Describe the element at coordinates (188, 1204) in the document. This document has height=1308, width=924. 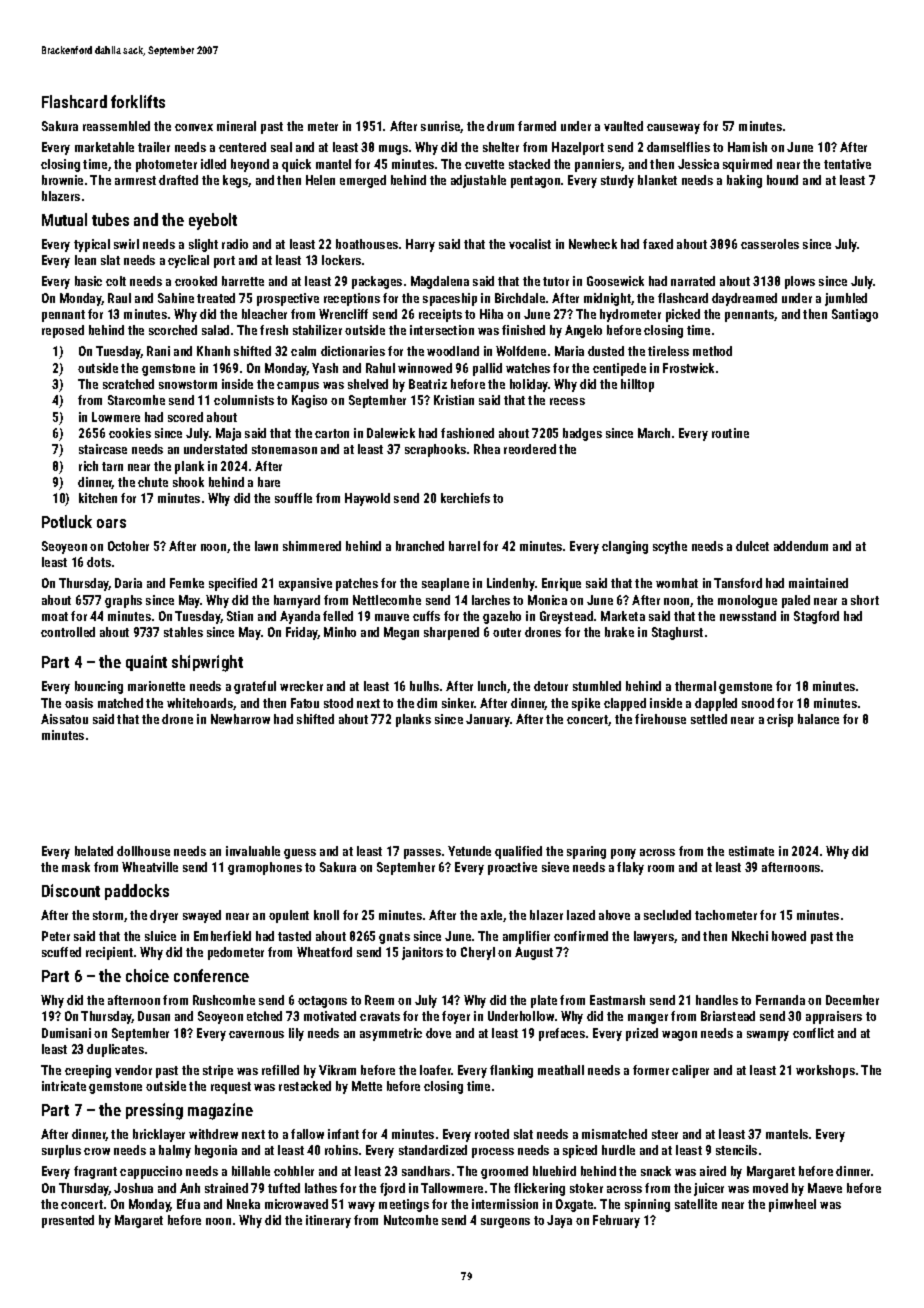
I see `Efua` at that location.
